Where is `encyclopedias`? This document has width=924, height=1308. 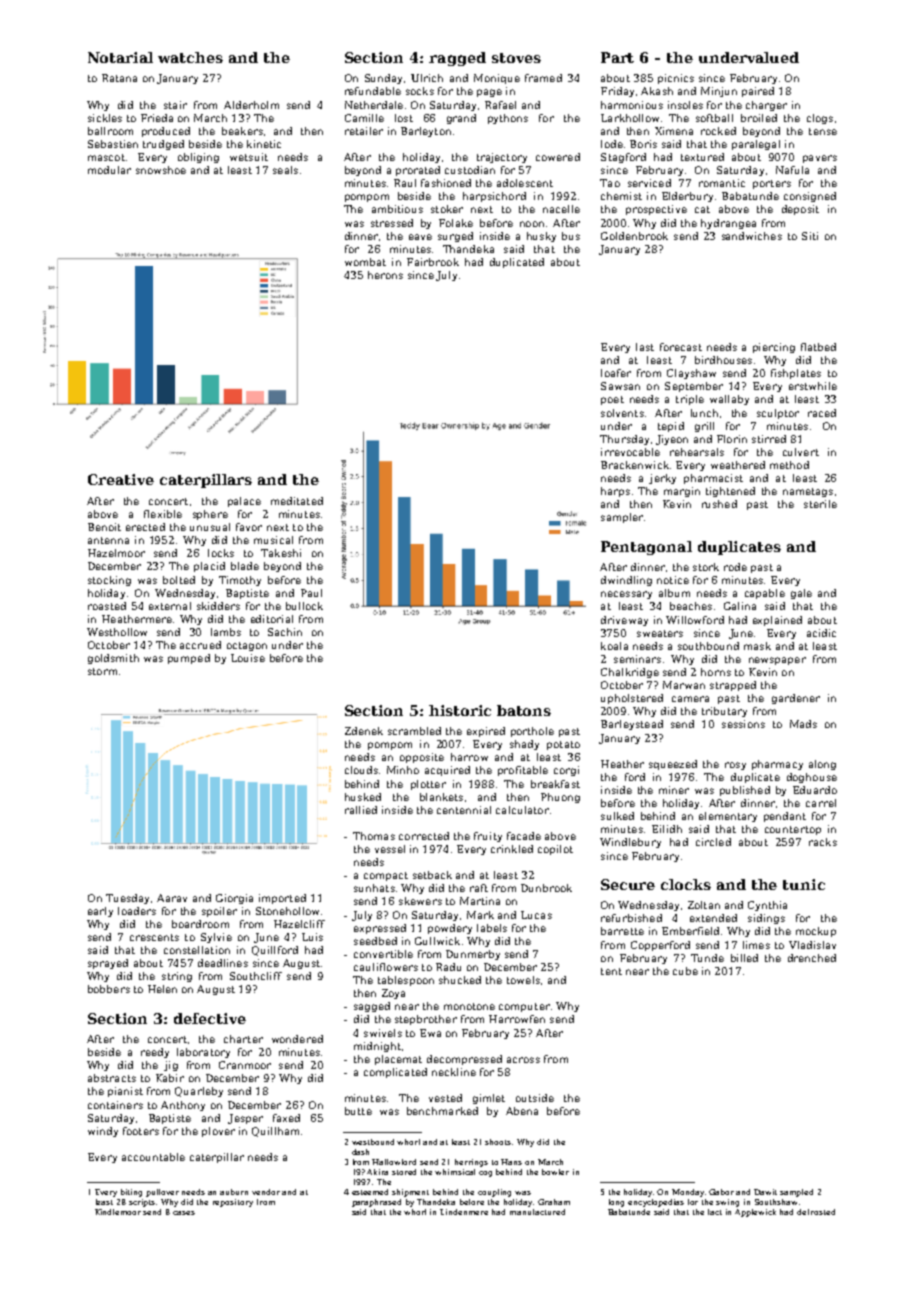 encyclopedias is located at coordinates (656, 1203).
